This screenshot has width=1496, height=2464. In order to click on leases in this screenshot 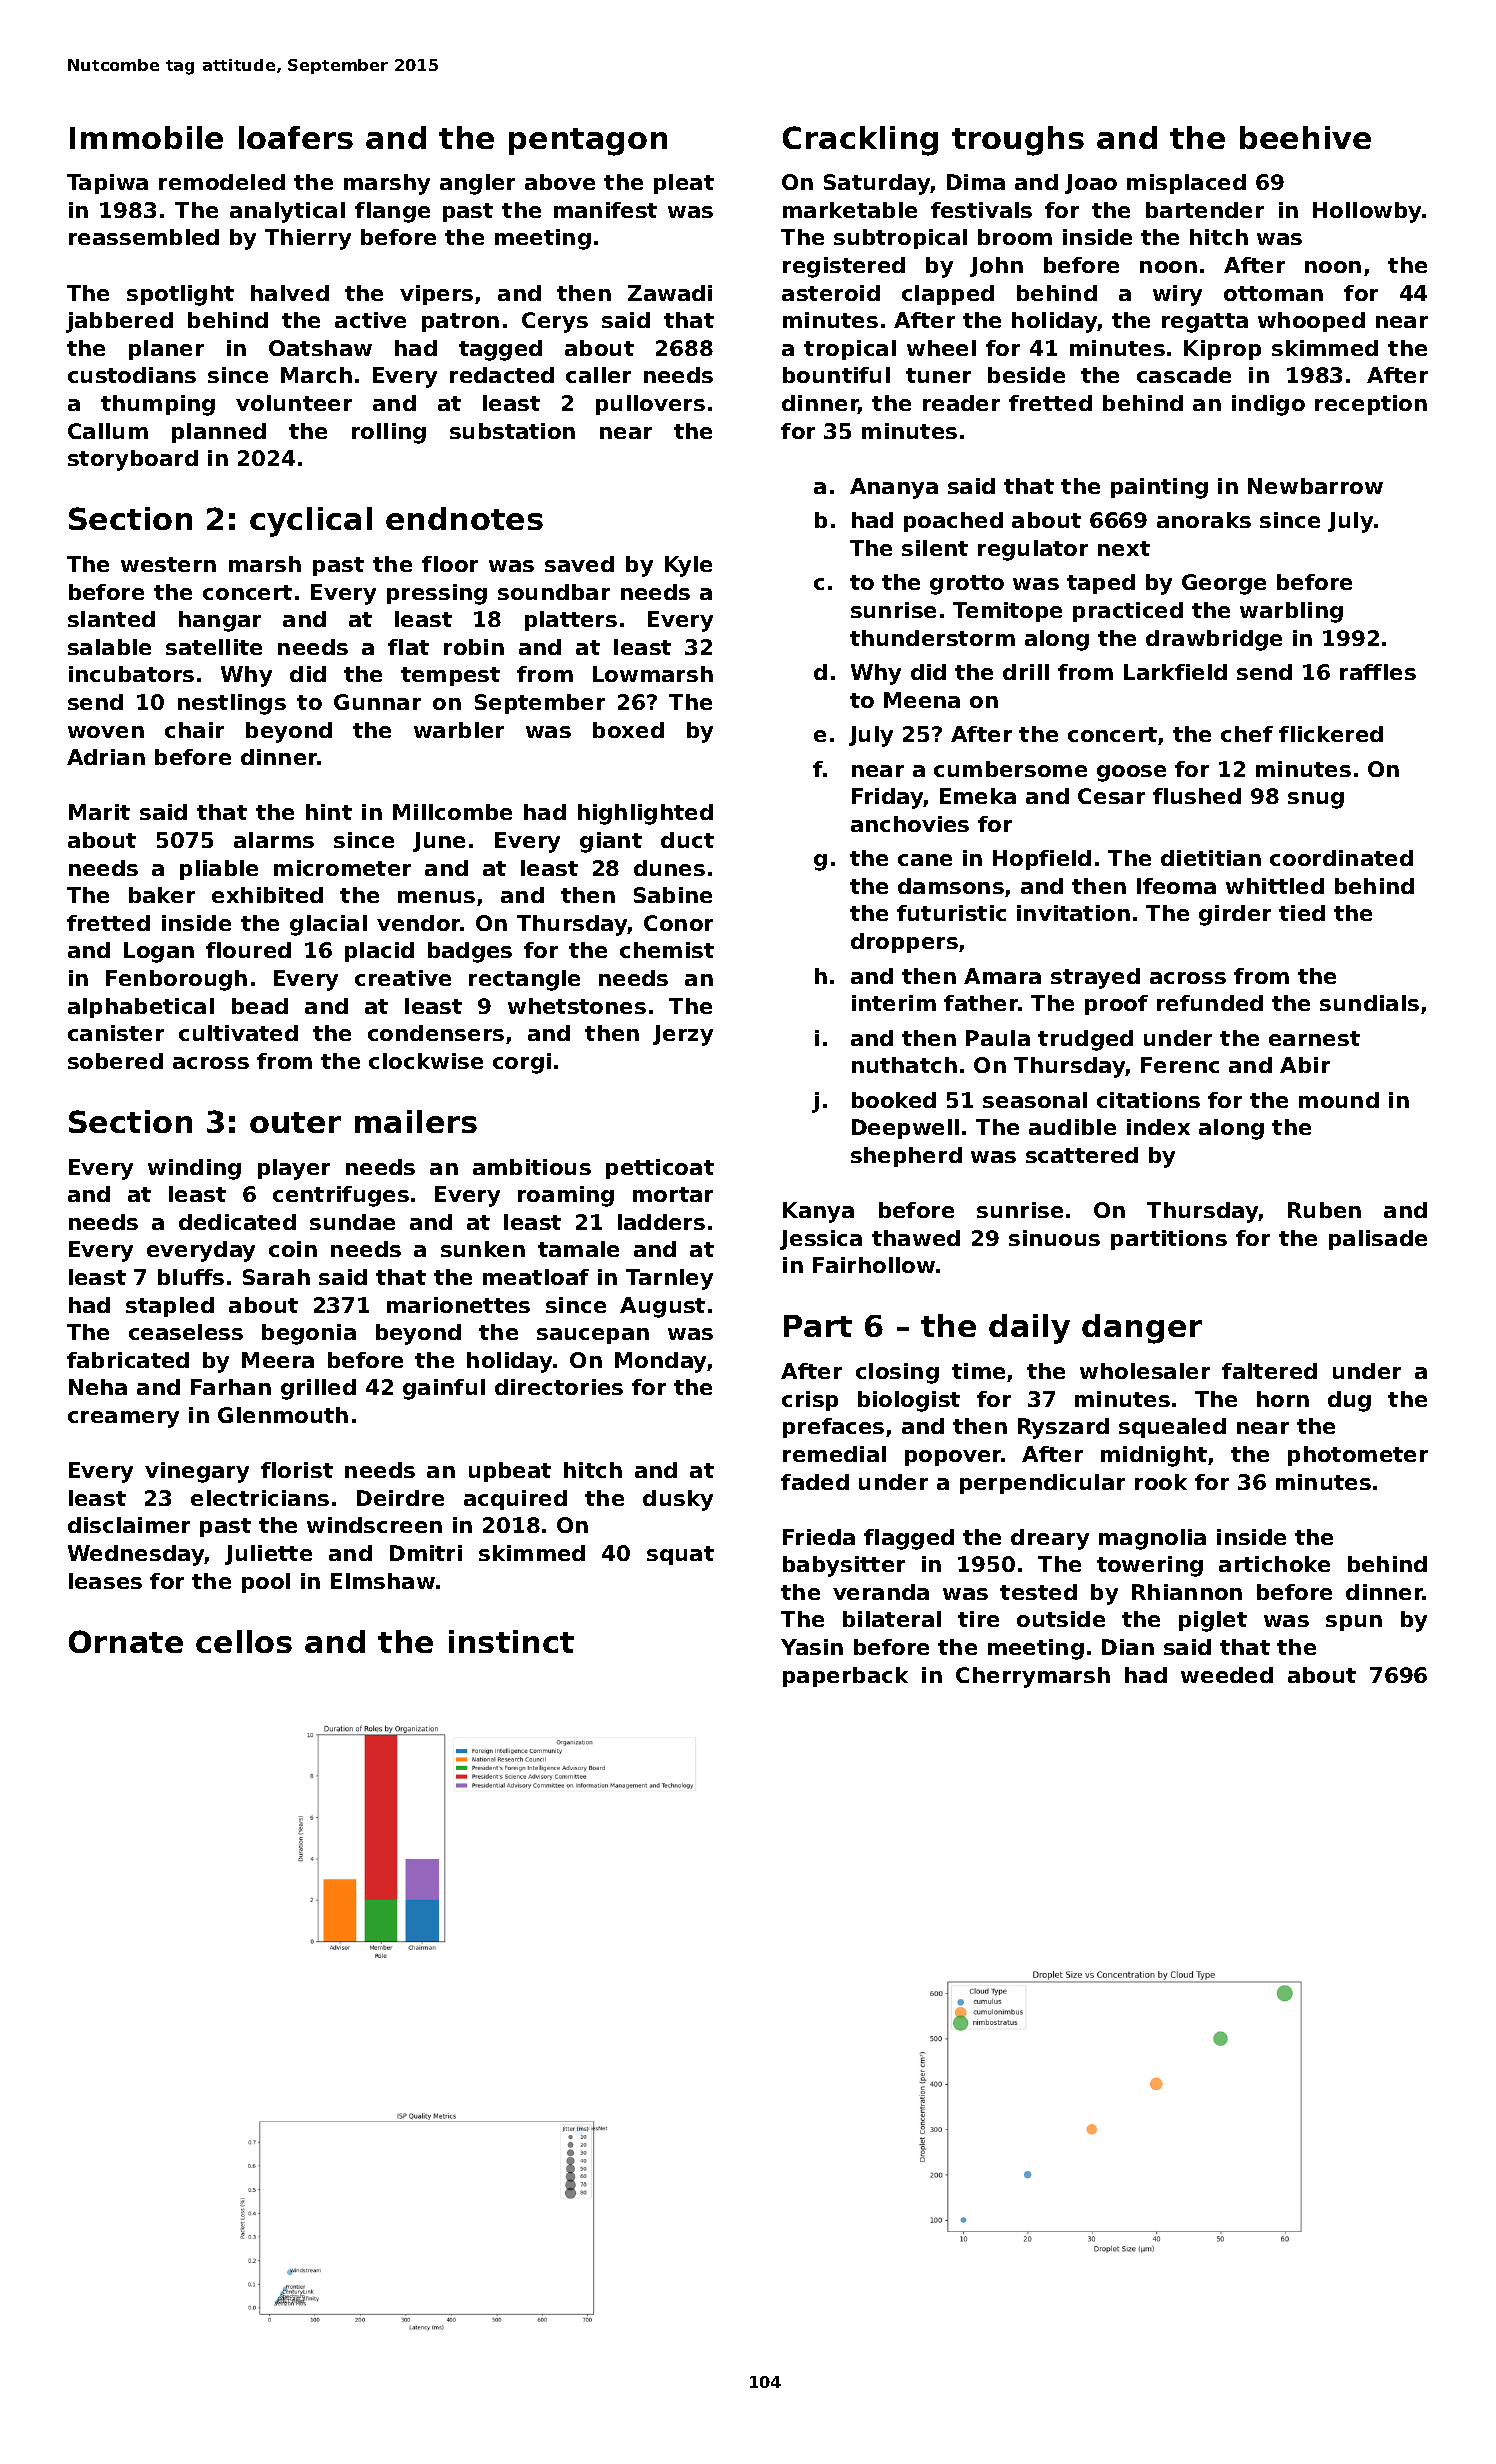, I will do `click(105, 1581)`.
